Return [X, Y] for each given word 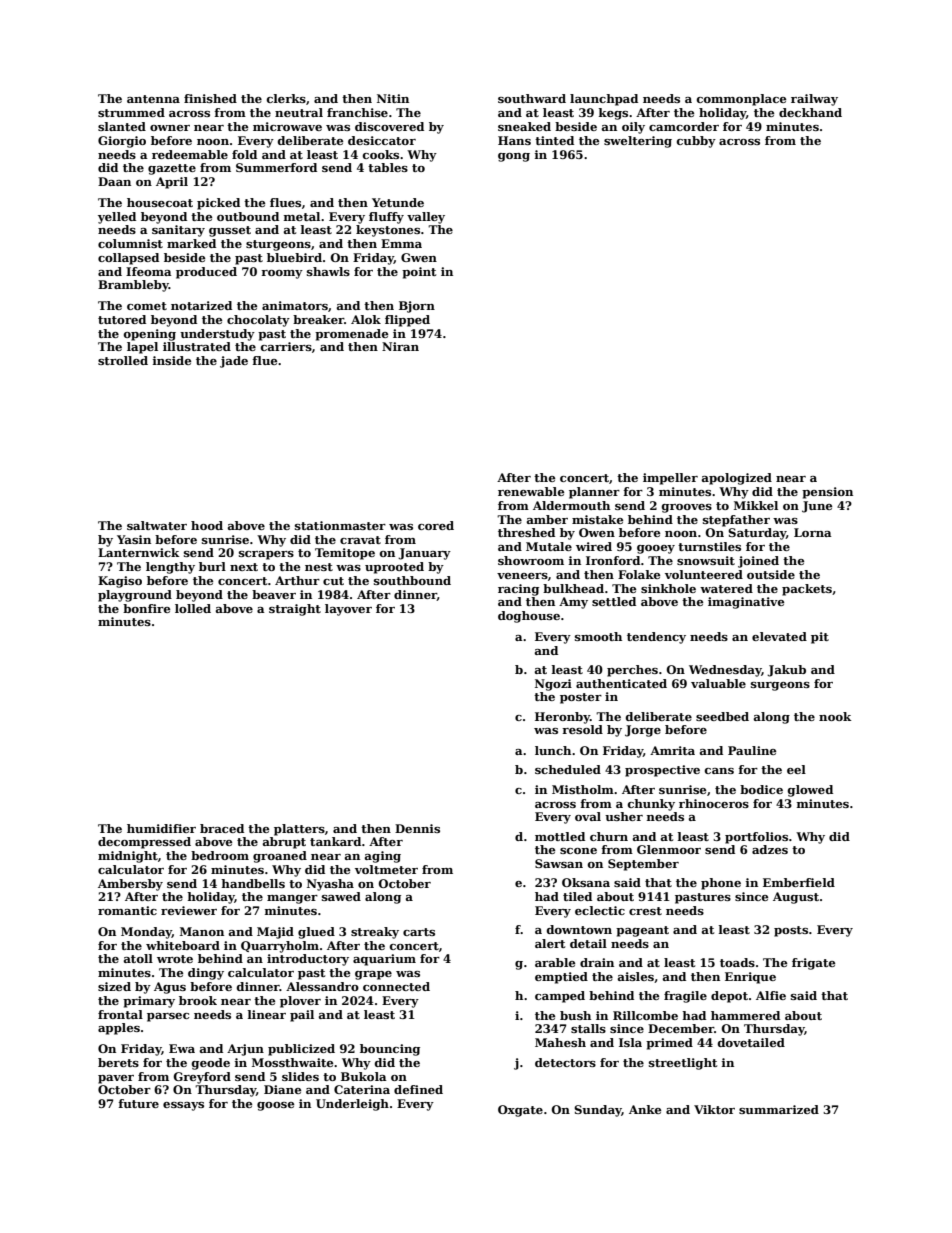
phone [721, 884]
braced [222, 828]
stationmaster [340, 525]
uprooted [394, 568]
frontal [120, 1014]
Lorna [813, 532]
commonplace [741, 100]
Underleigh [352, 1105]
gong [514, 157]
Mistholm [583, 789]
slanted [122, 126]
